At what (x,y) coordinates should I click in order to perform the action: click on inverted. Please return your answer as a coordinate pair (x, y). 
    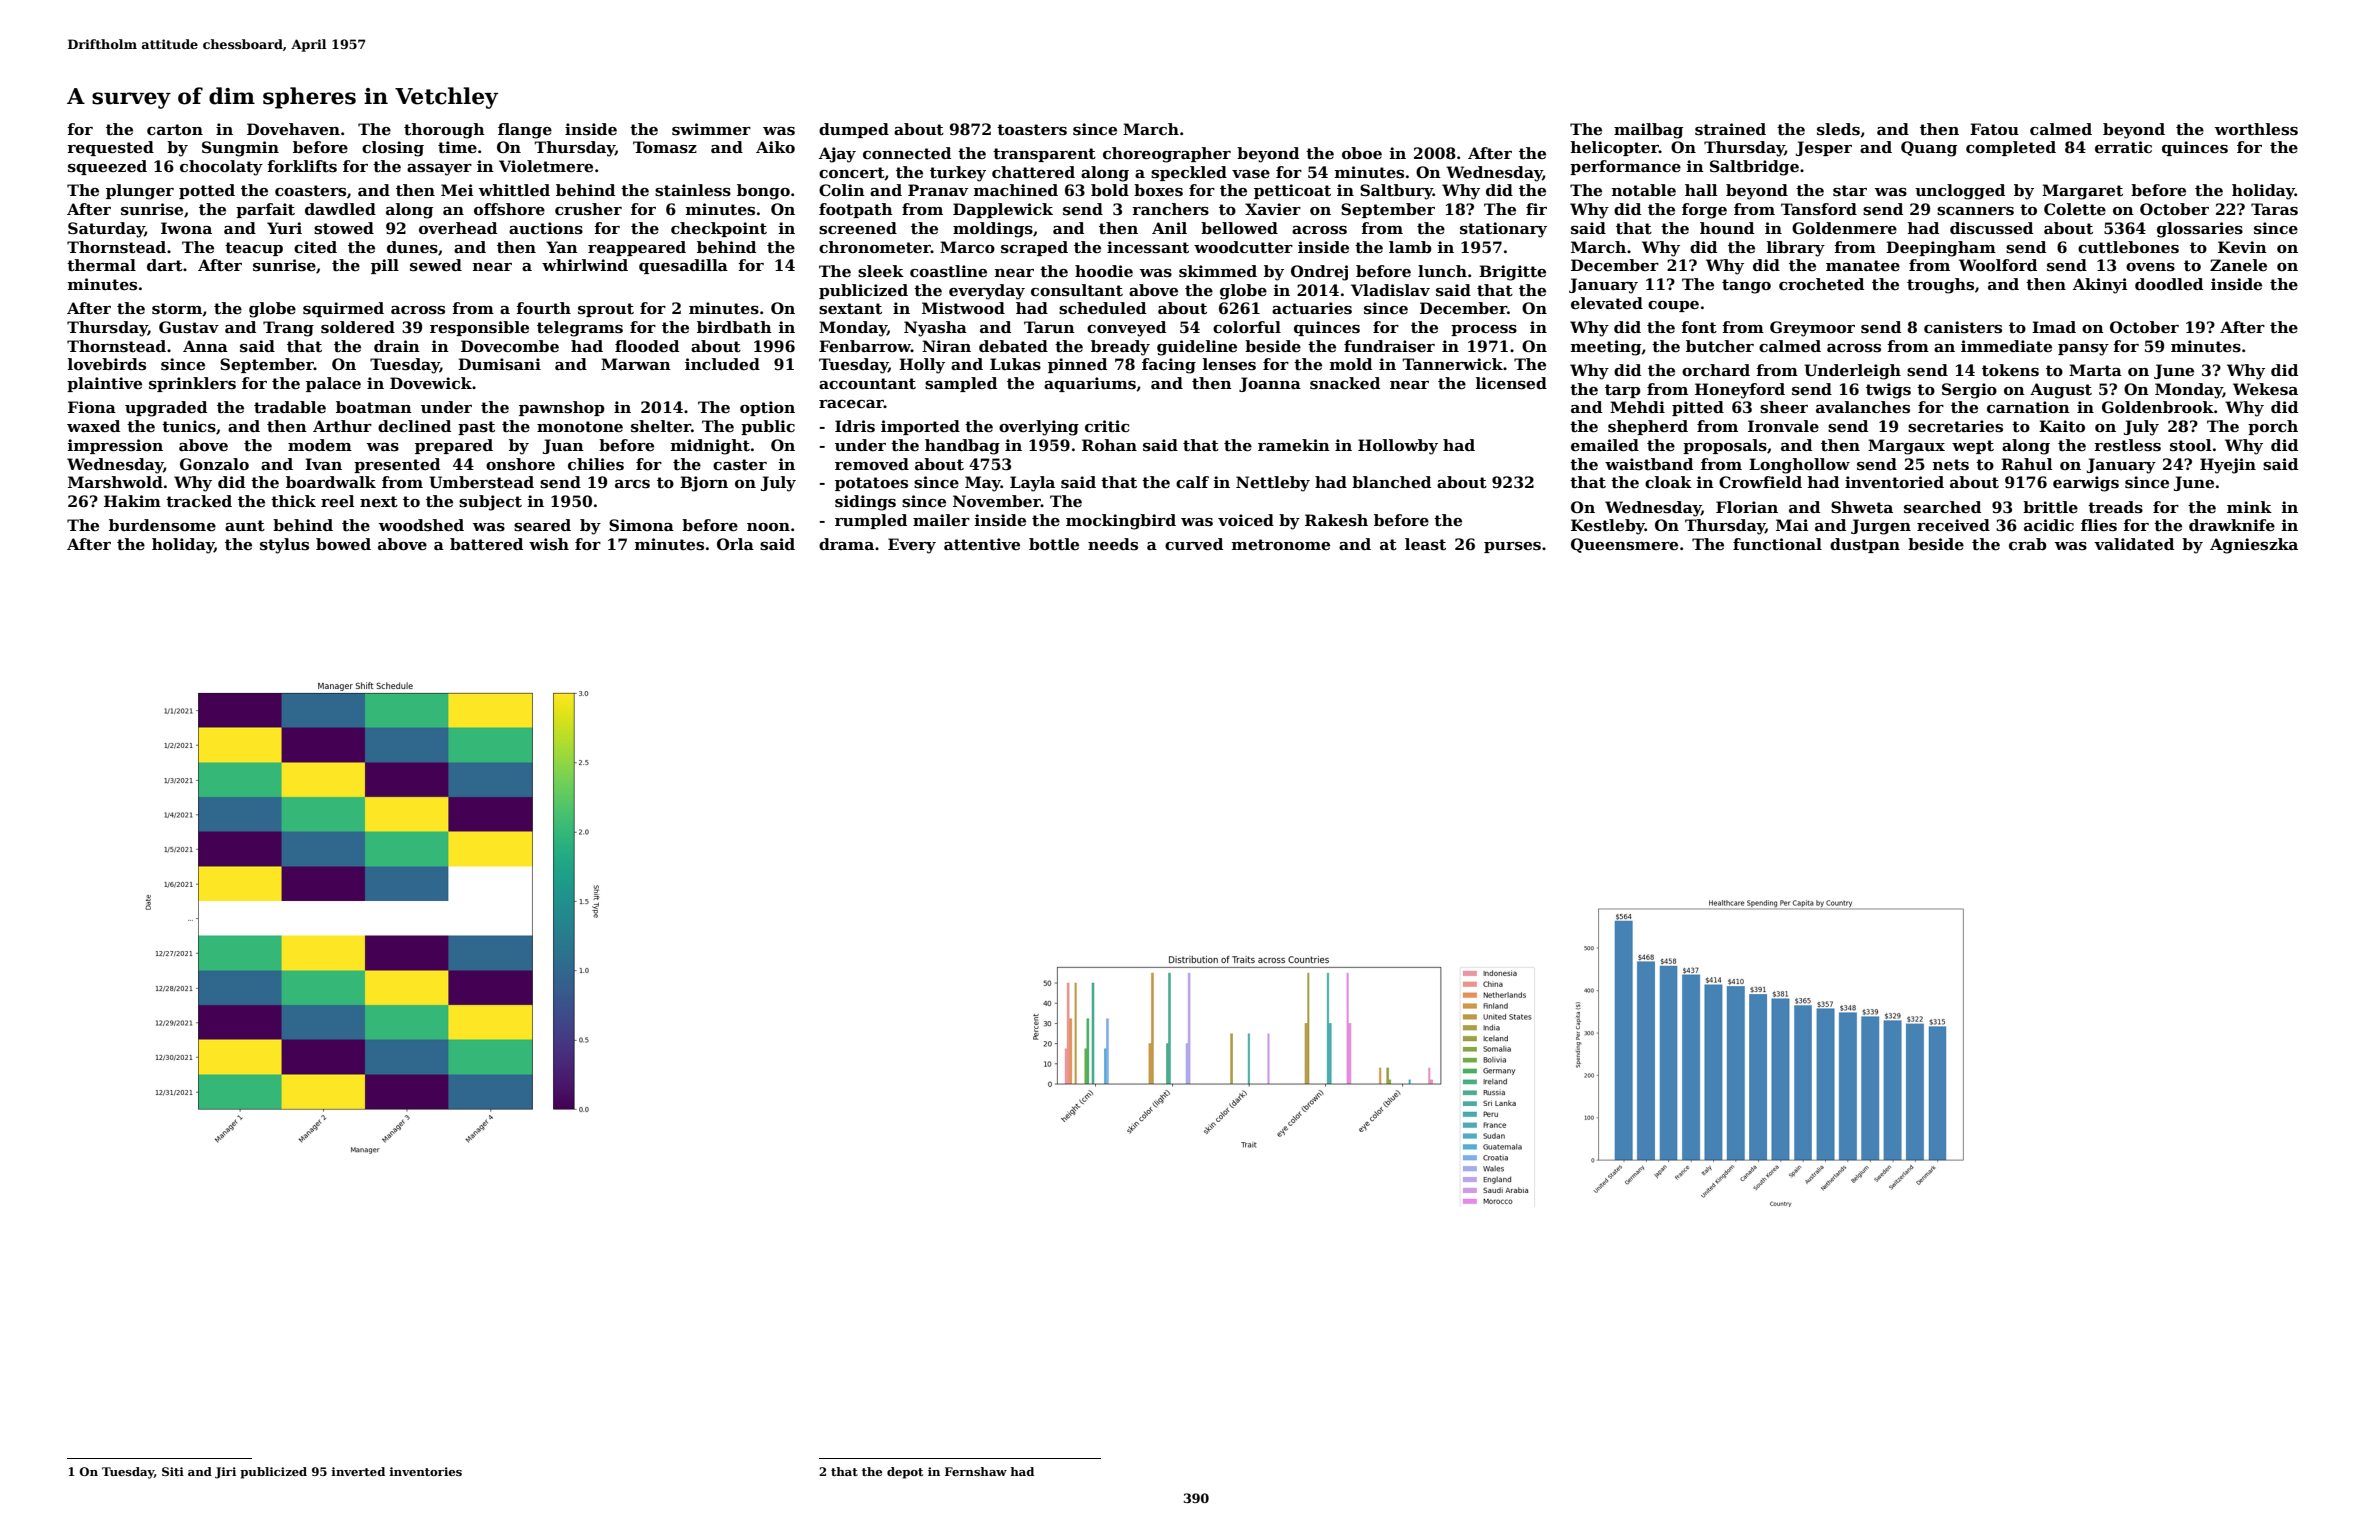
    Looking at the image, I should click on (358, 1471).
